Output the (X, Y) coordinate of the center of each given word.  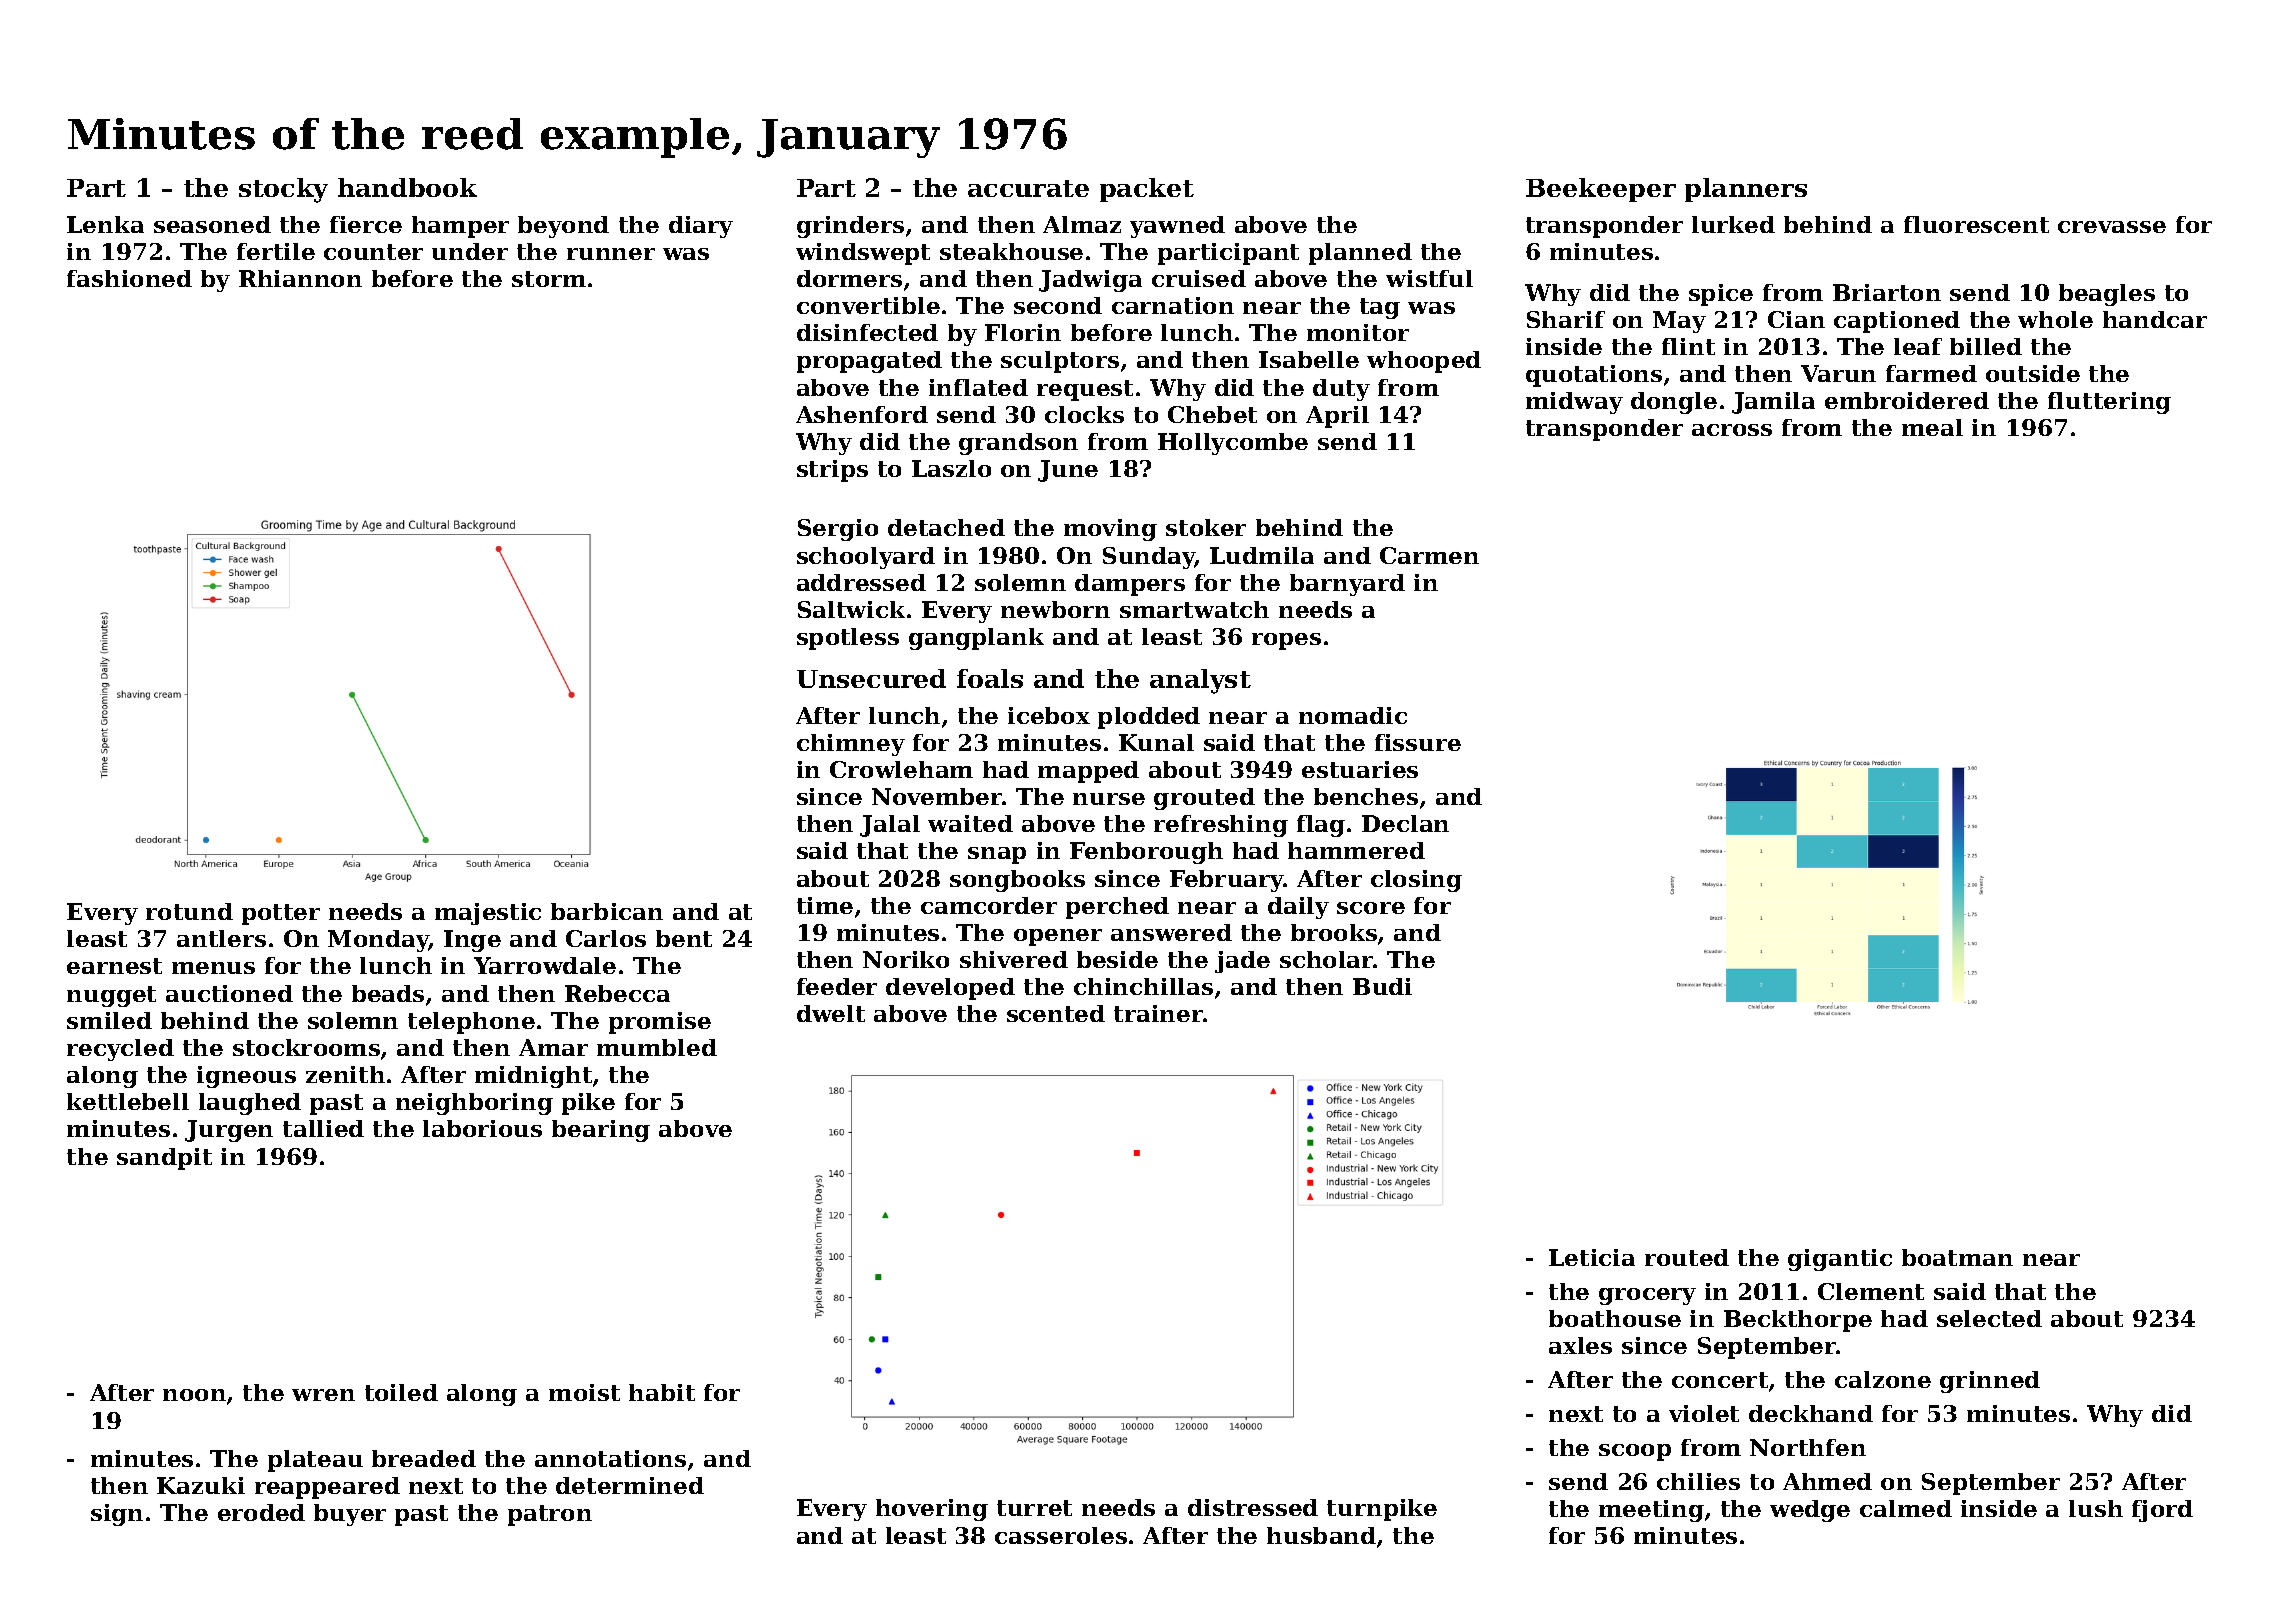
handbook (407, 187)
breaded (424, 1458)
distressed (1253, 1507)
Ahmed (1827, 1481)
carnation (1173, 305)
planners (1746, 190)
